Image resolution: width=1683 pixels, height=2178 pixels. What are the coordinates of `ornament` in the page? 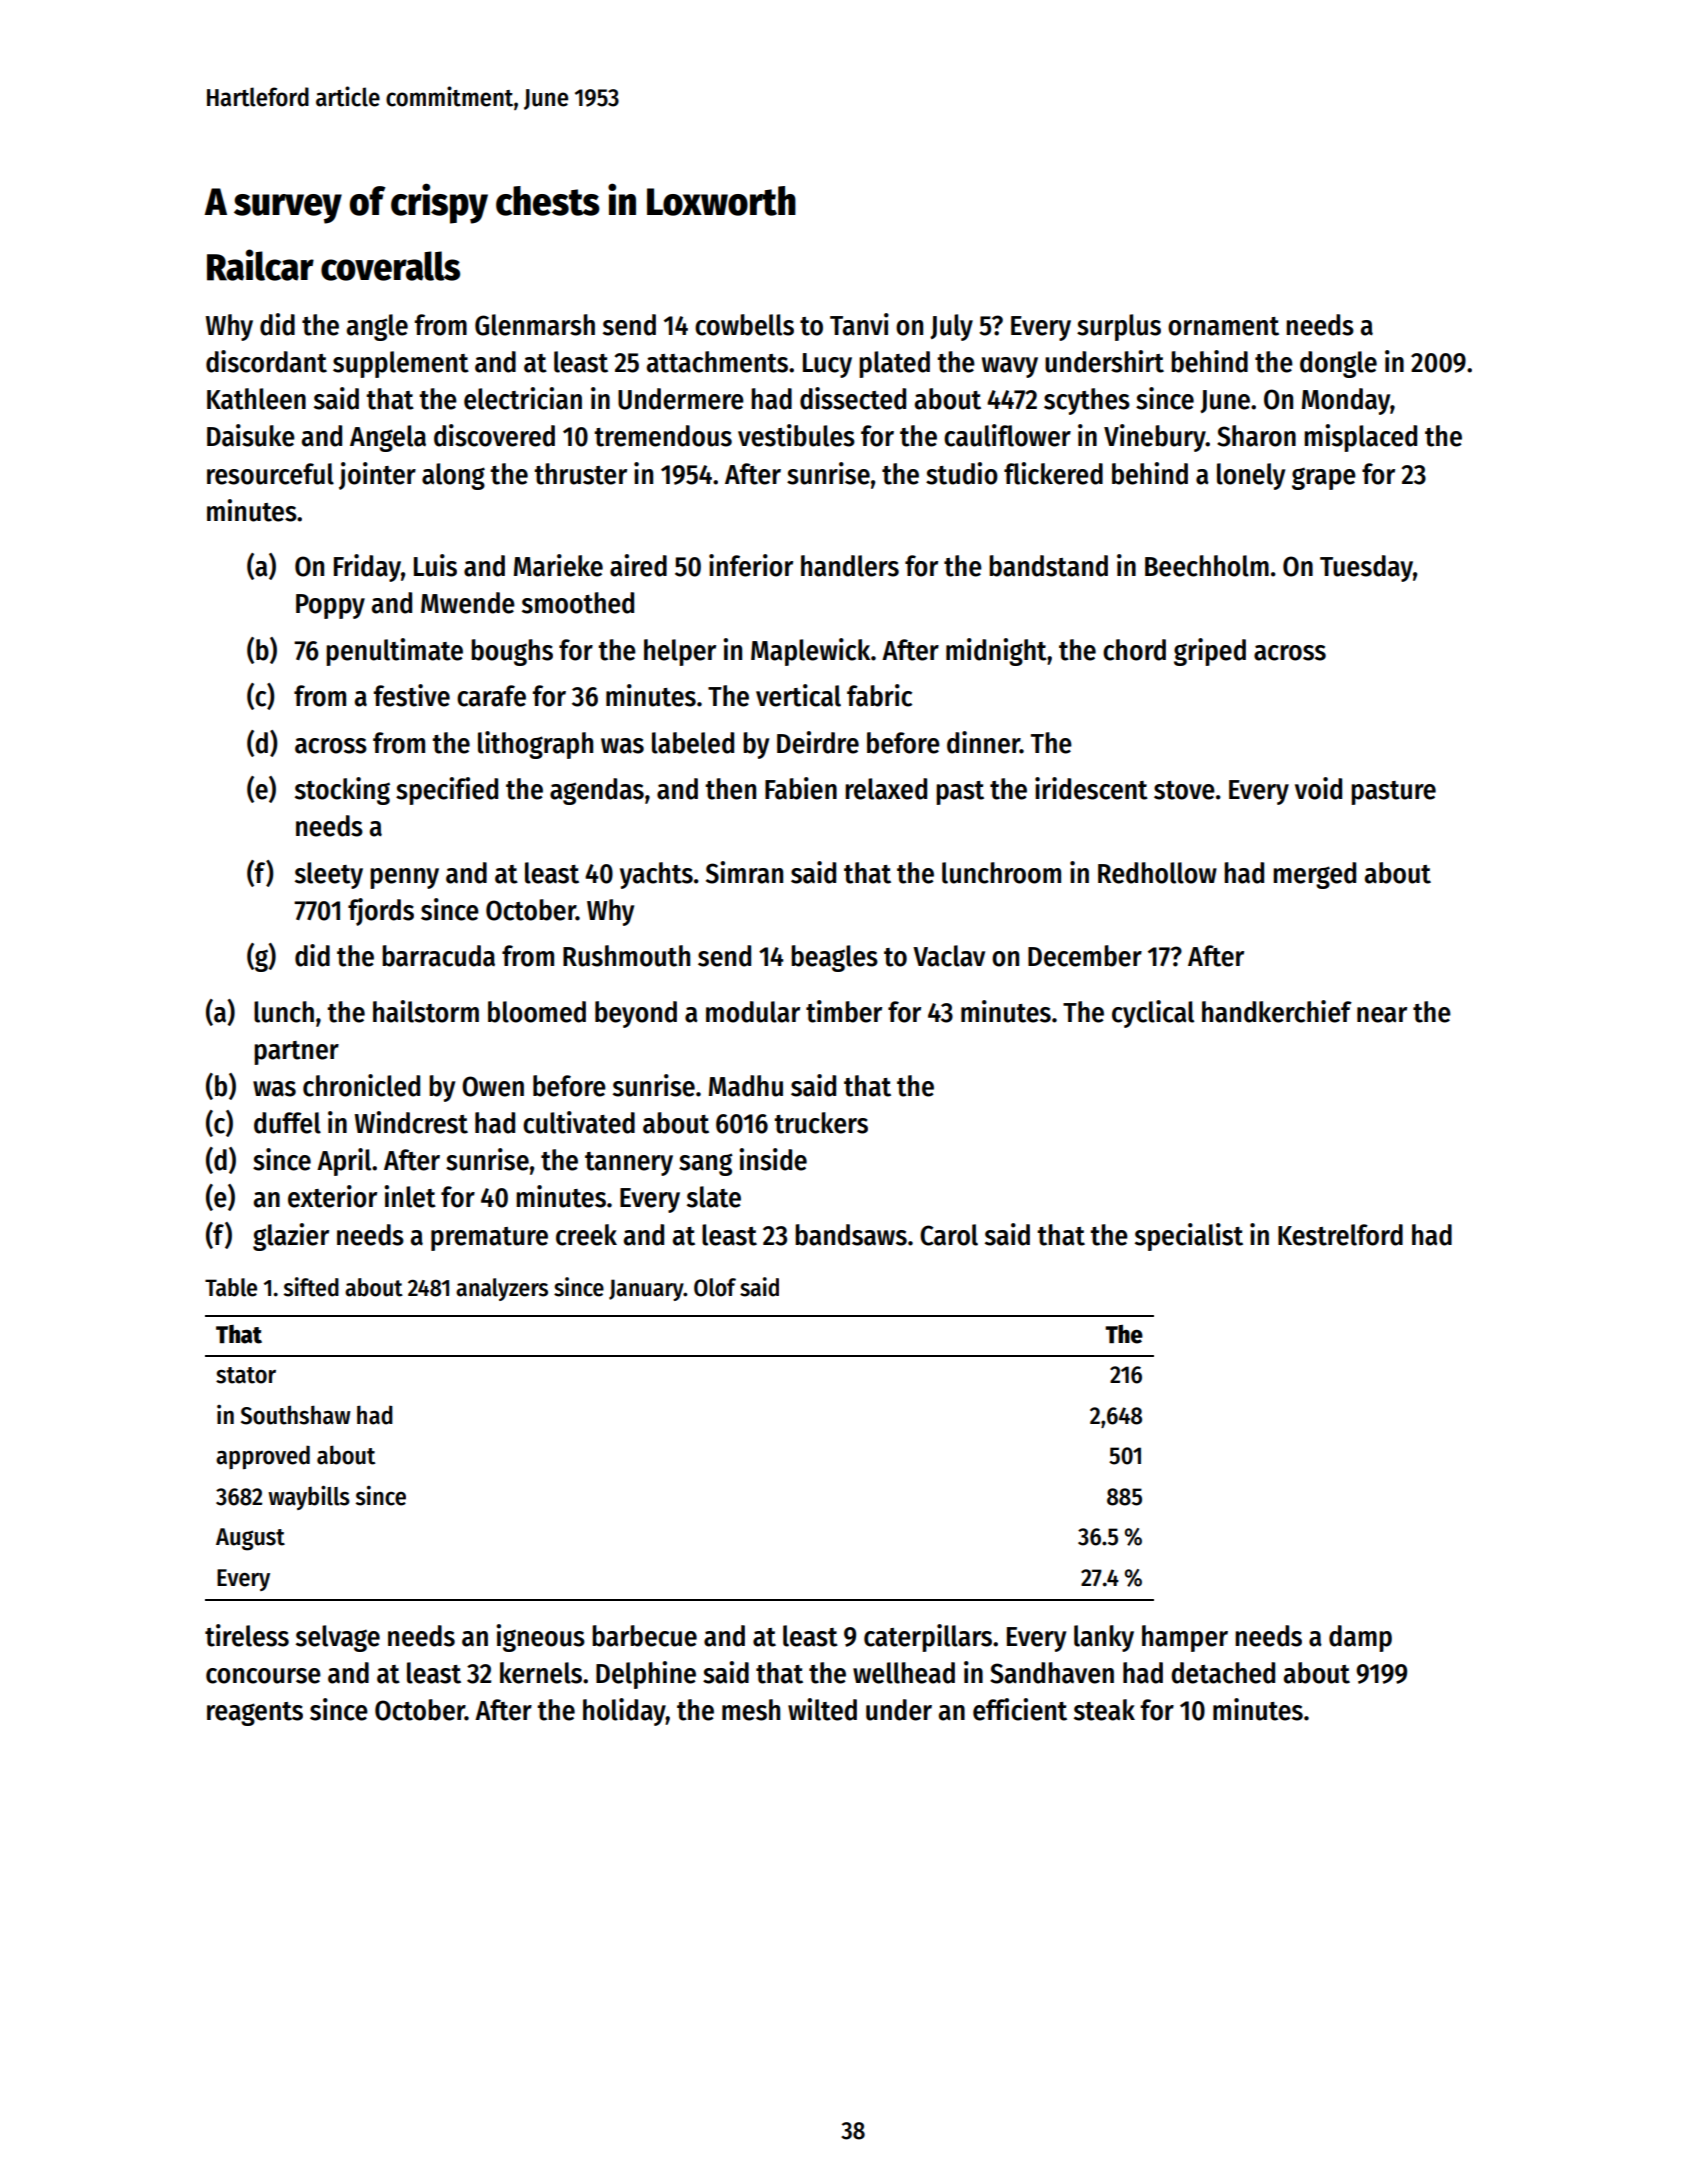 It's located at (1223, 326).
